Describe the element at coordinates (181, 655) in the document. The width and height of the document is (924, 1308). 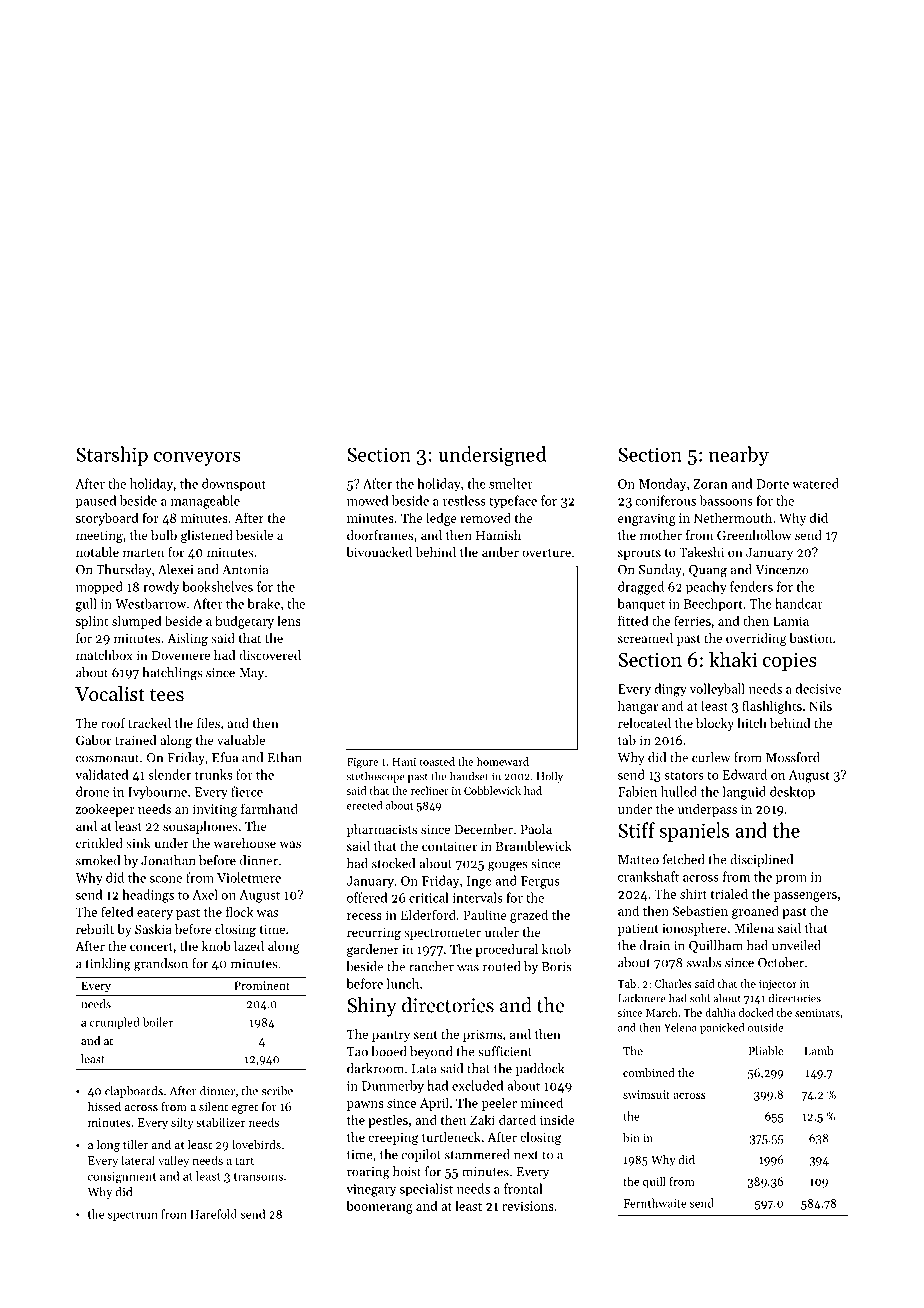
I see `Dovemere` at that location.
